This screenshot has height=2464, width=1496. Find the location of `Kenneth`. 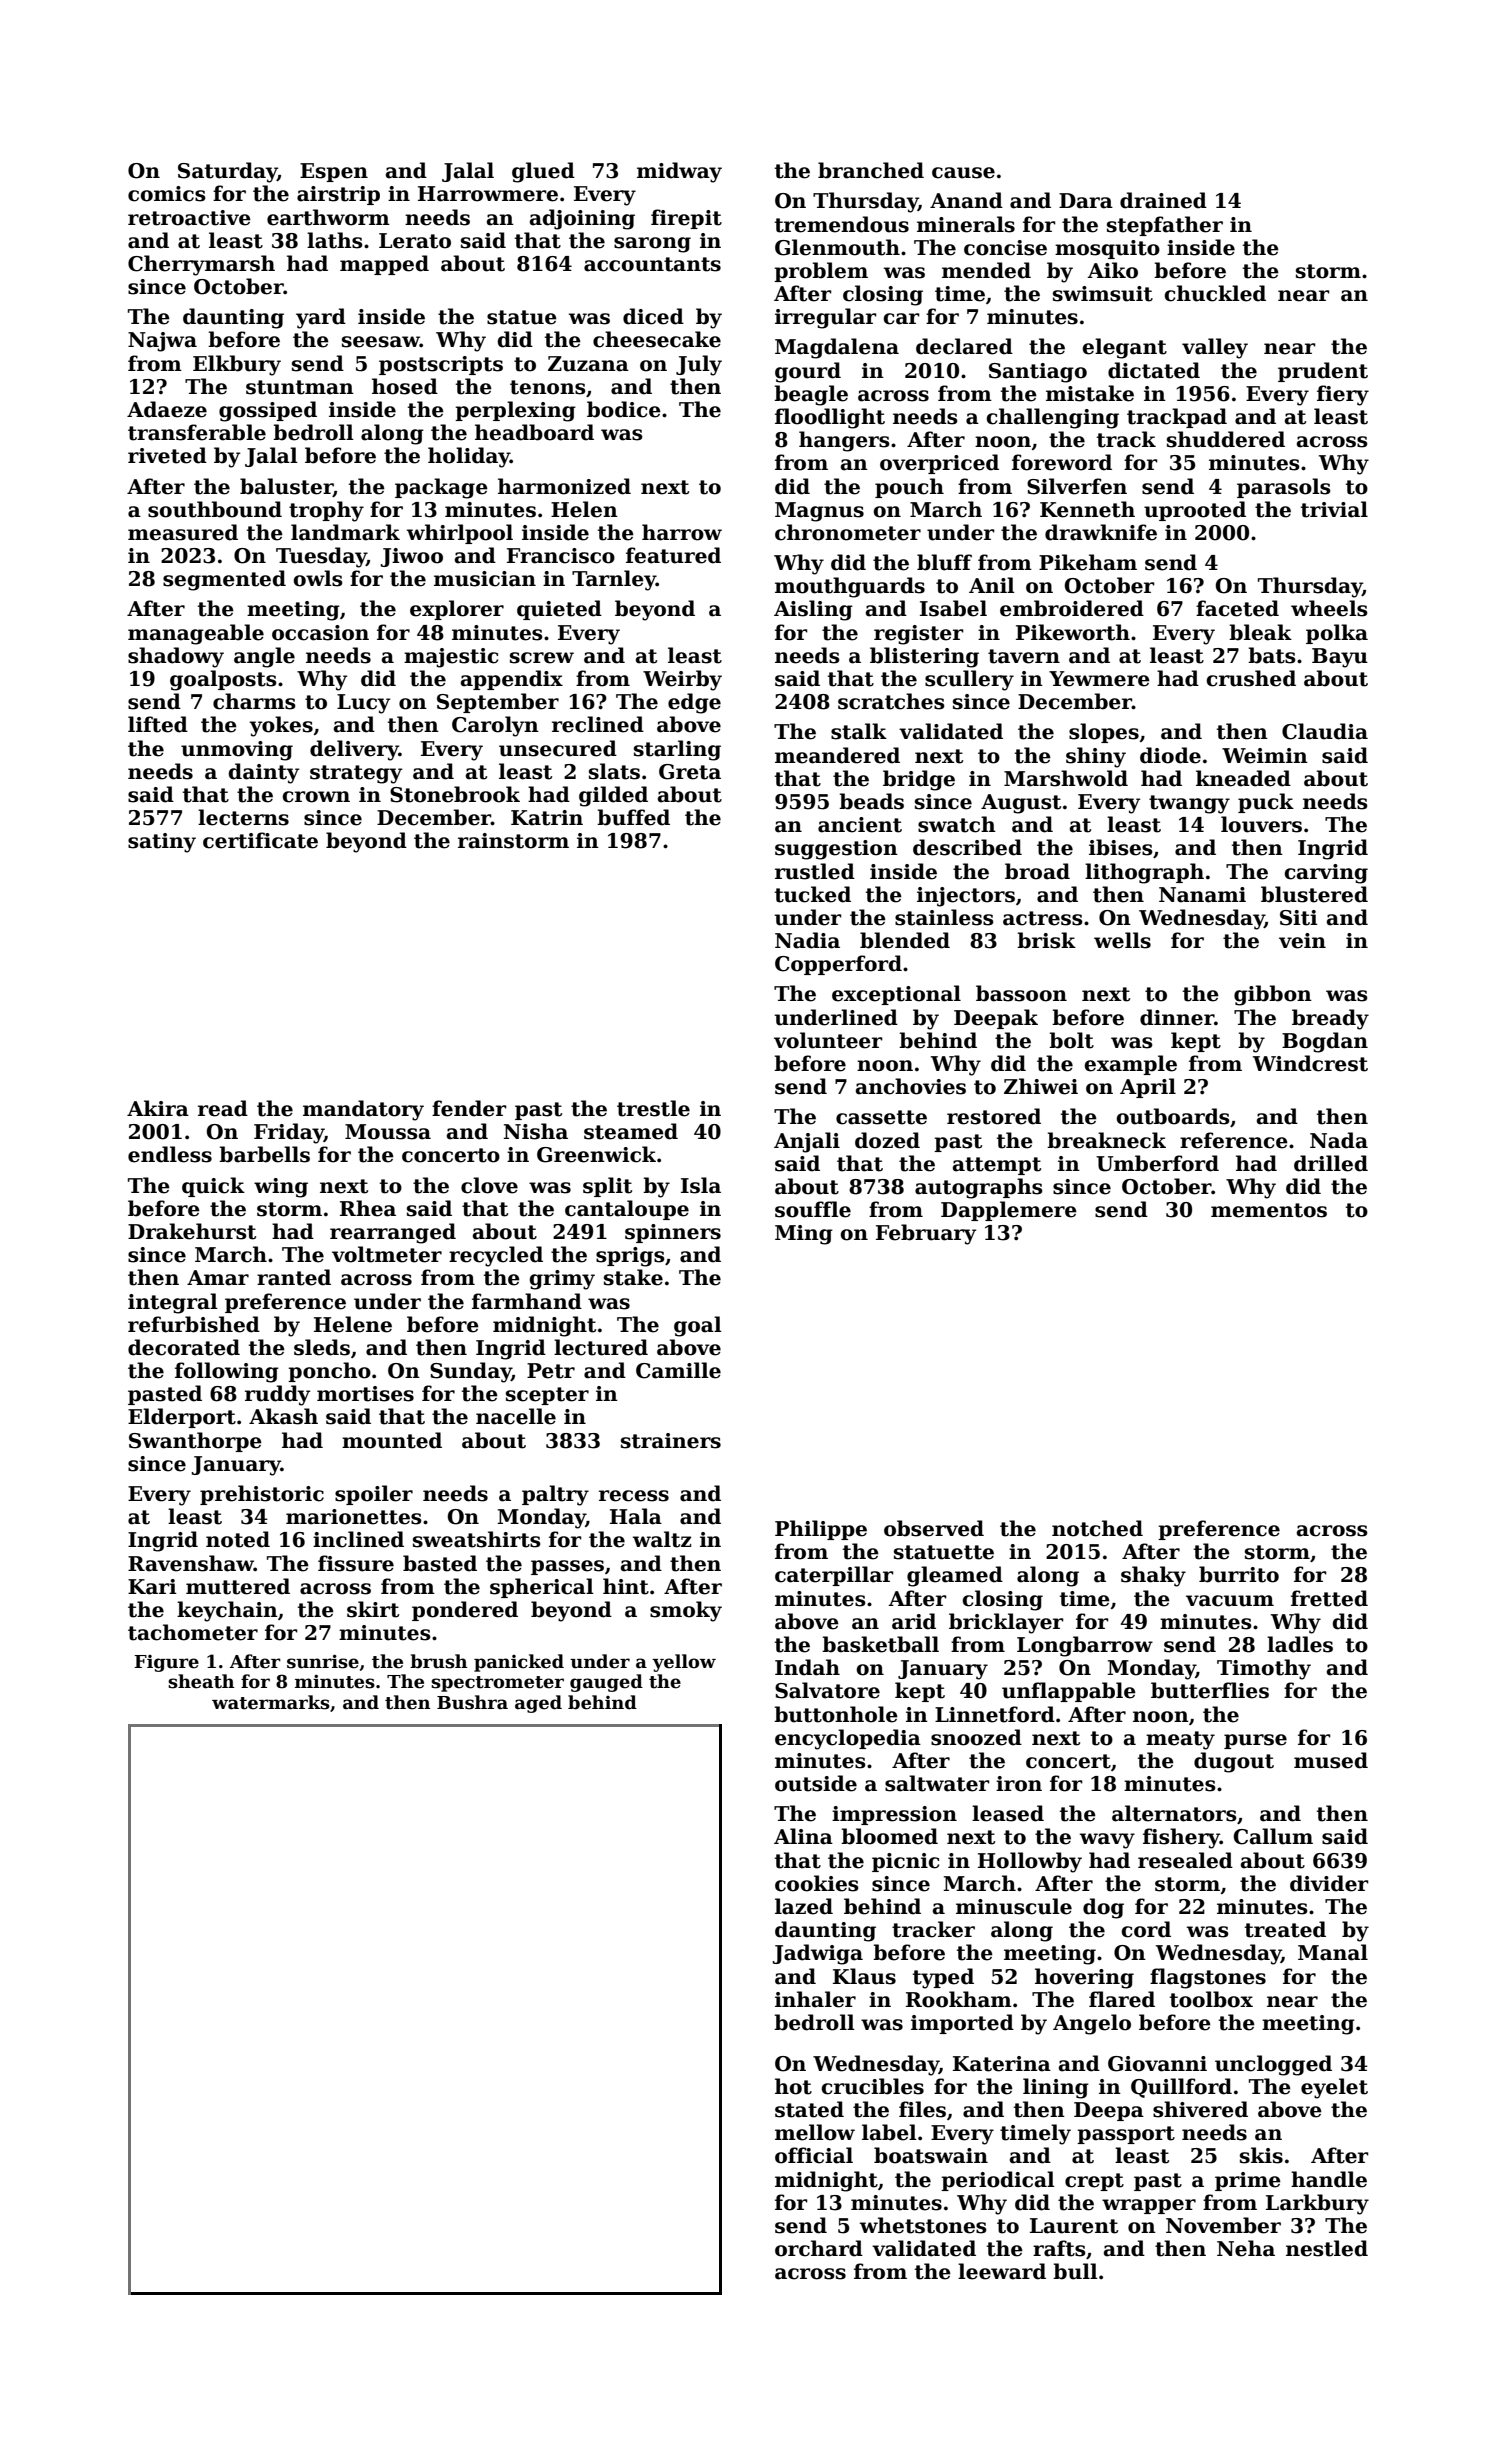

Kenneth is located at coordinates (1087, 509).
